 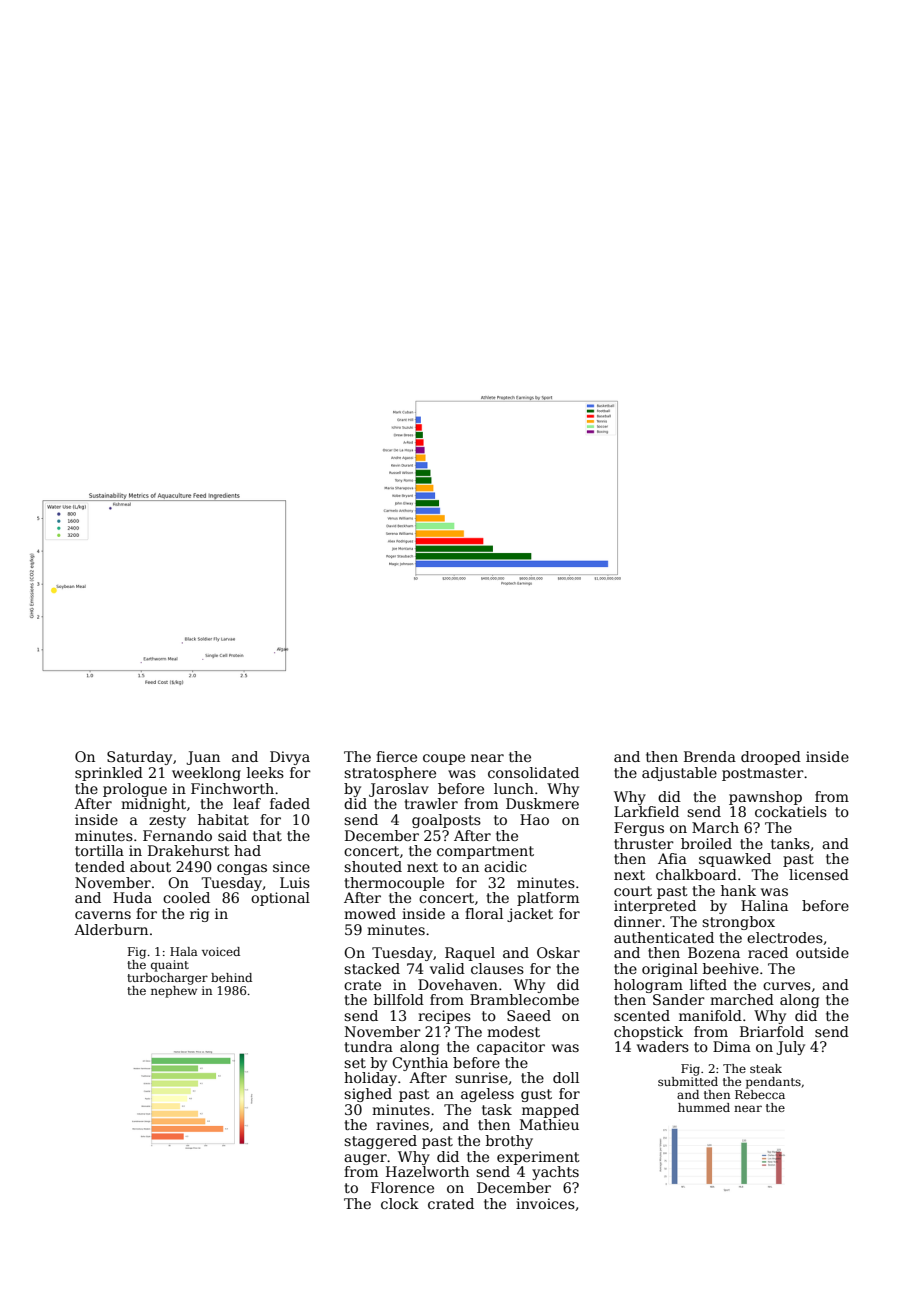 What do you see at coordinates (688, 1081) in the screenshot?
I see `submitted` at bounding box center [688, 1081].
